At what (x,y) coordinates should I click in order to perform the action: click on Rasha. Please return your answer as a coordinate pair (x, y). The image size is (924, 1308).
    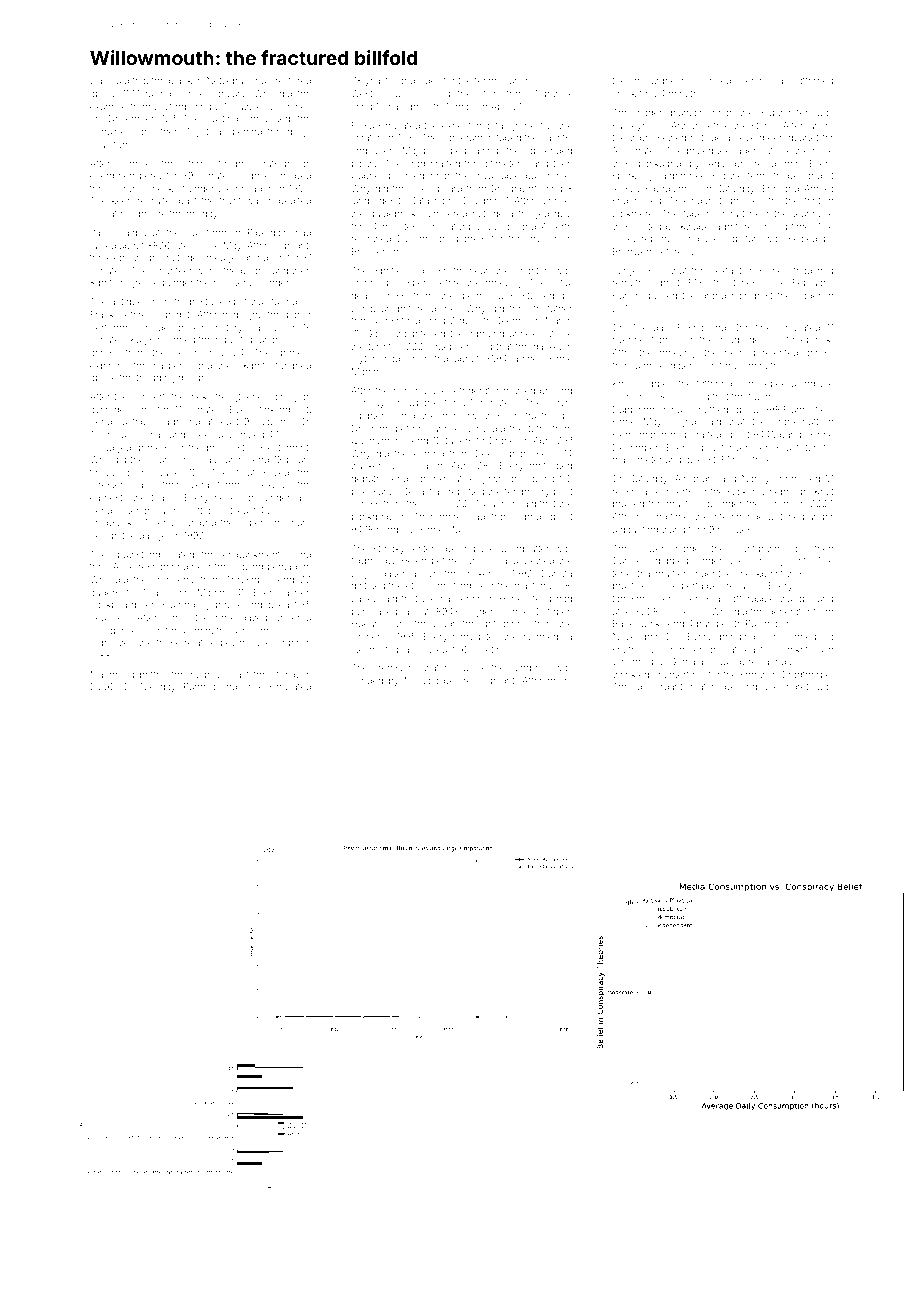
    Looking at the image, I should click on (690, 327).
